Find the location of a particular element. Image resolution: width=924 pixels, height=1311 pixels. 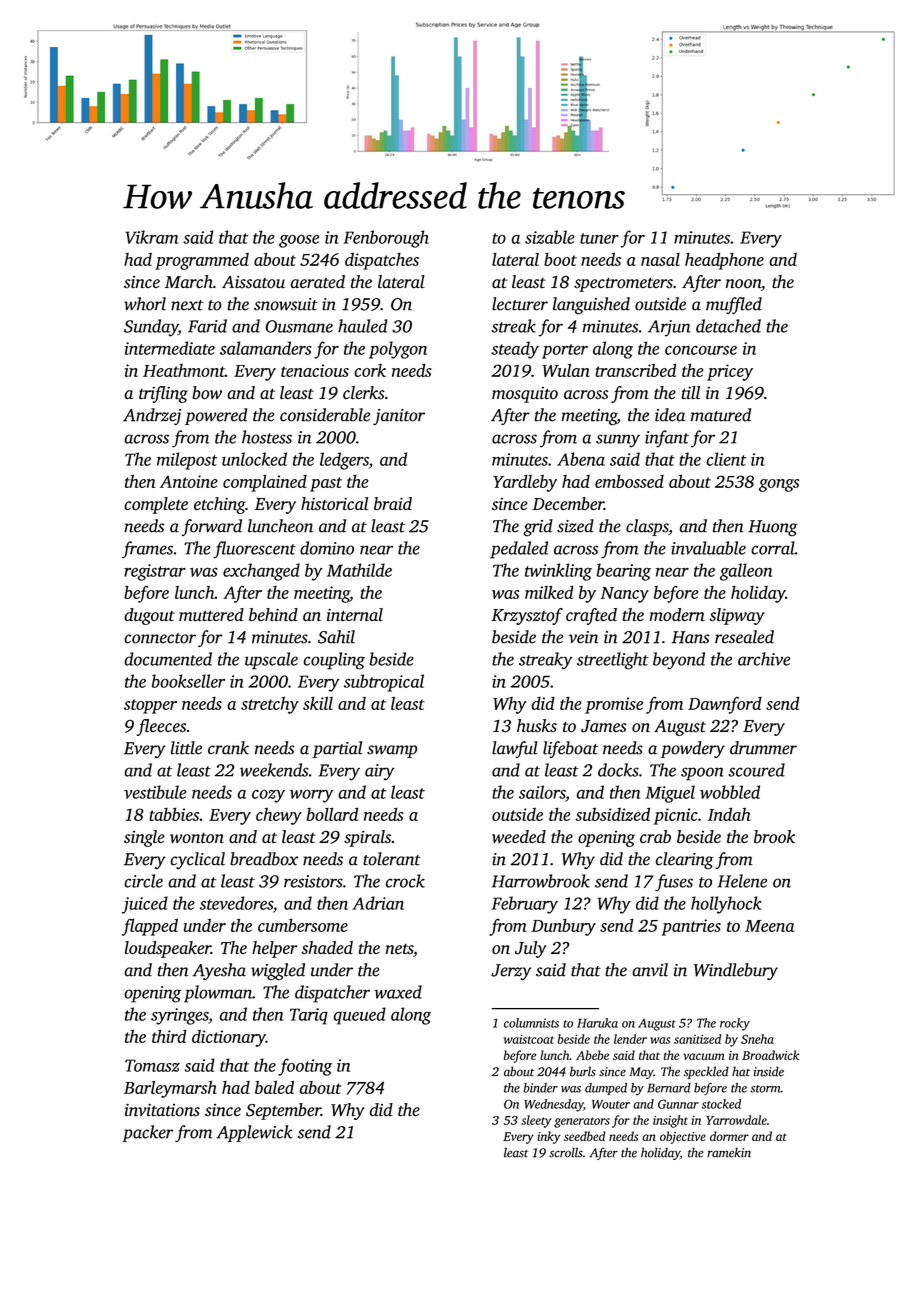

detached is located at coordinates (728, 326).
